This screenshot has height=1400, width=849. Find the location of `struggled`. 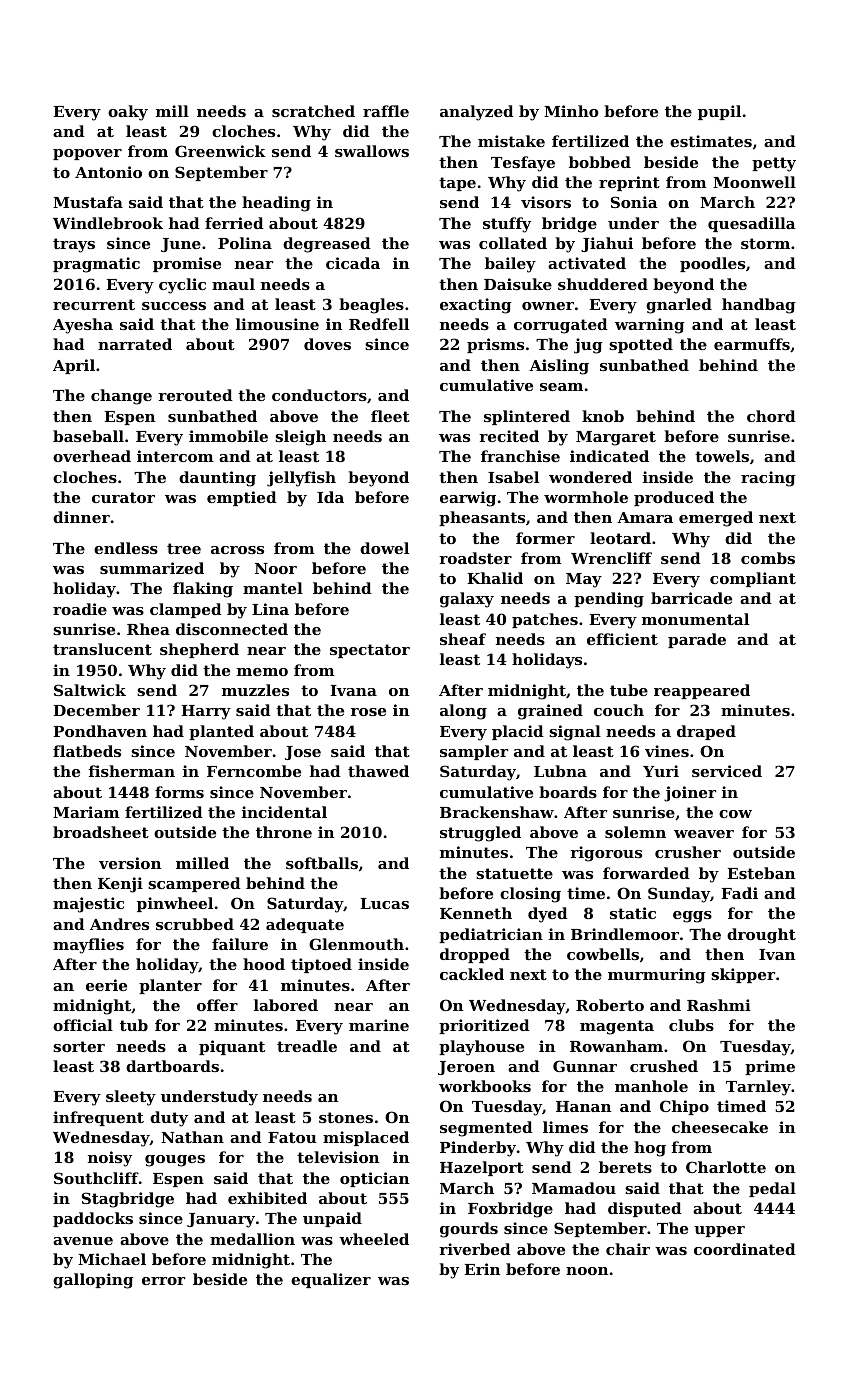

struggled is located at coordinates (480, 834).
